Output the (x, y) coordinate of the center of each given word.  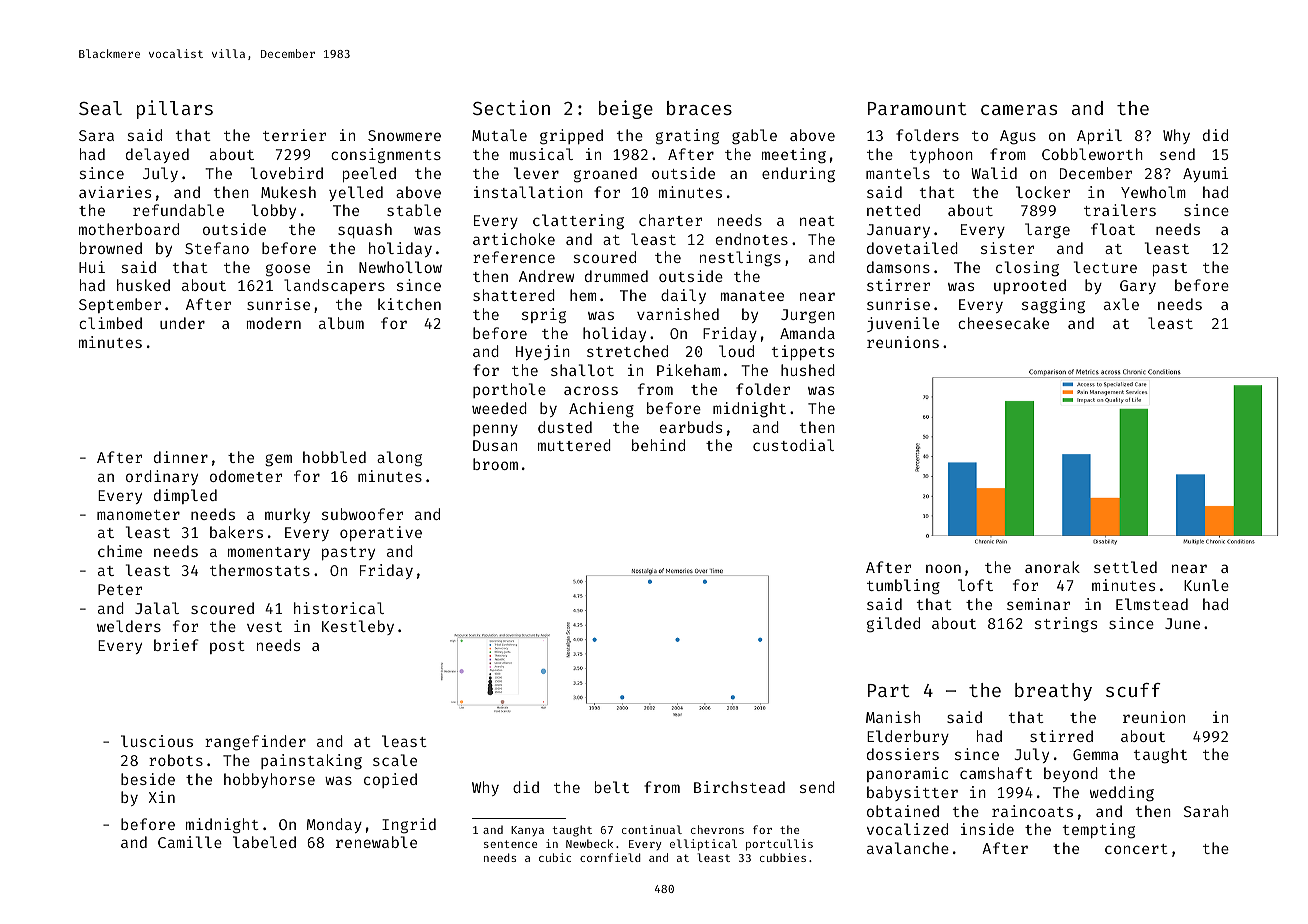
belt (612, 787)
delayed (157, 155)
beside (148, 779)
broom (495, 464)
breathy (1053, 692)
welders (129, 626)
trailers (1120, 210)
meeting (794, 156)
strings (1066, 625)
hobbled (334, 457)
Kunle (1206, 585)
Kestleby (358, 627)
